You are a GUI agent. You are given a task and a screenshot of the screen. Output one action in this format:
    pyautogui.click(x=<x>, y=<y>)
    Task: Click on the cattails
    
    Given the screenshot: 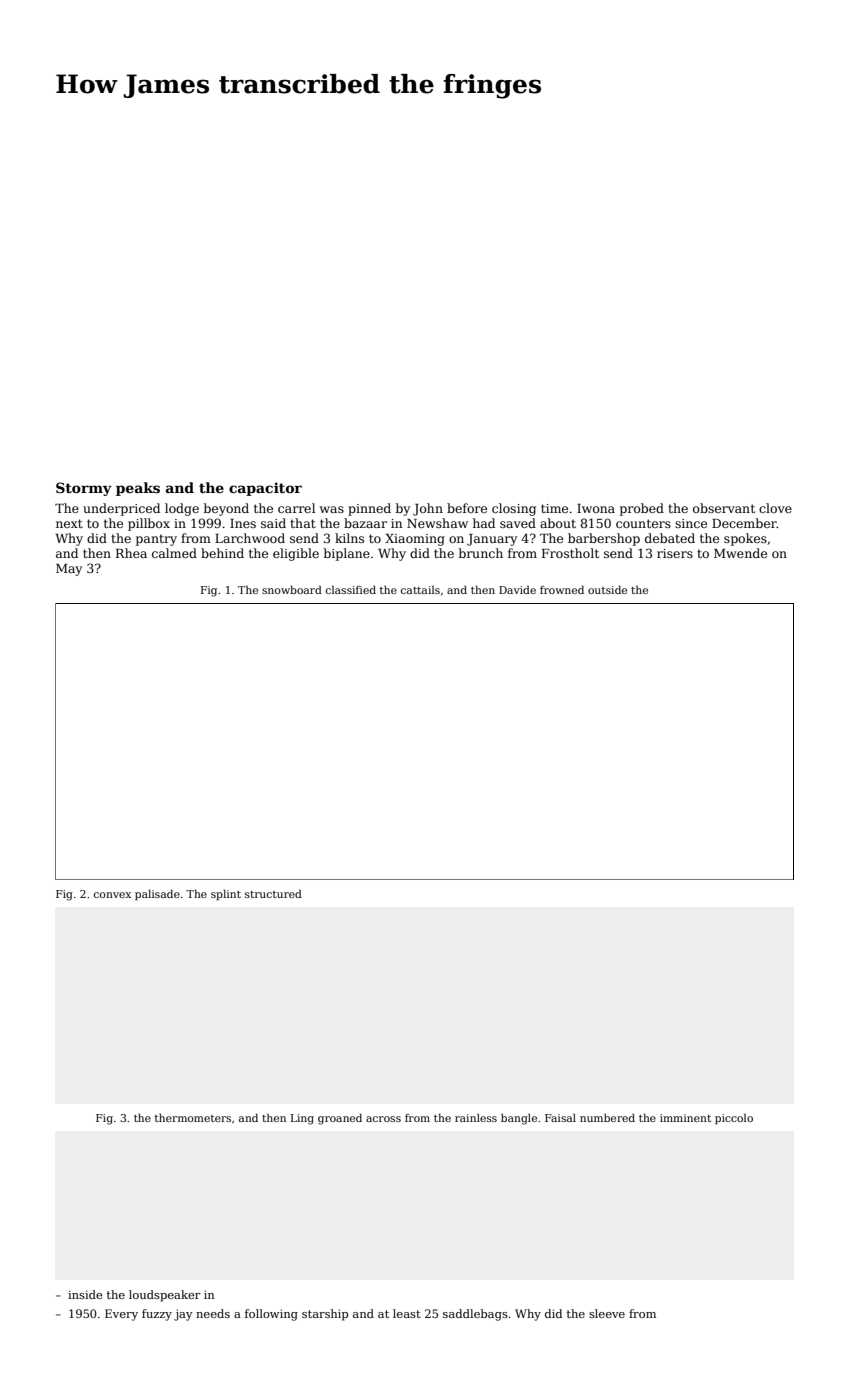 What is the action you would take?
    pyautogui.click(x=420, y=589)
